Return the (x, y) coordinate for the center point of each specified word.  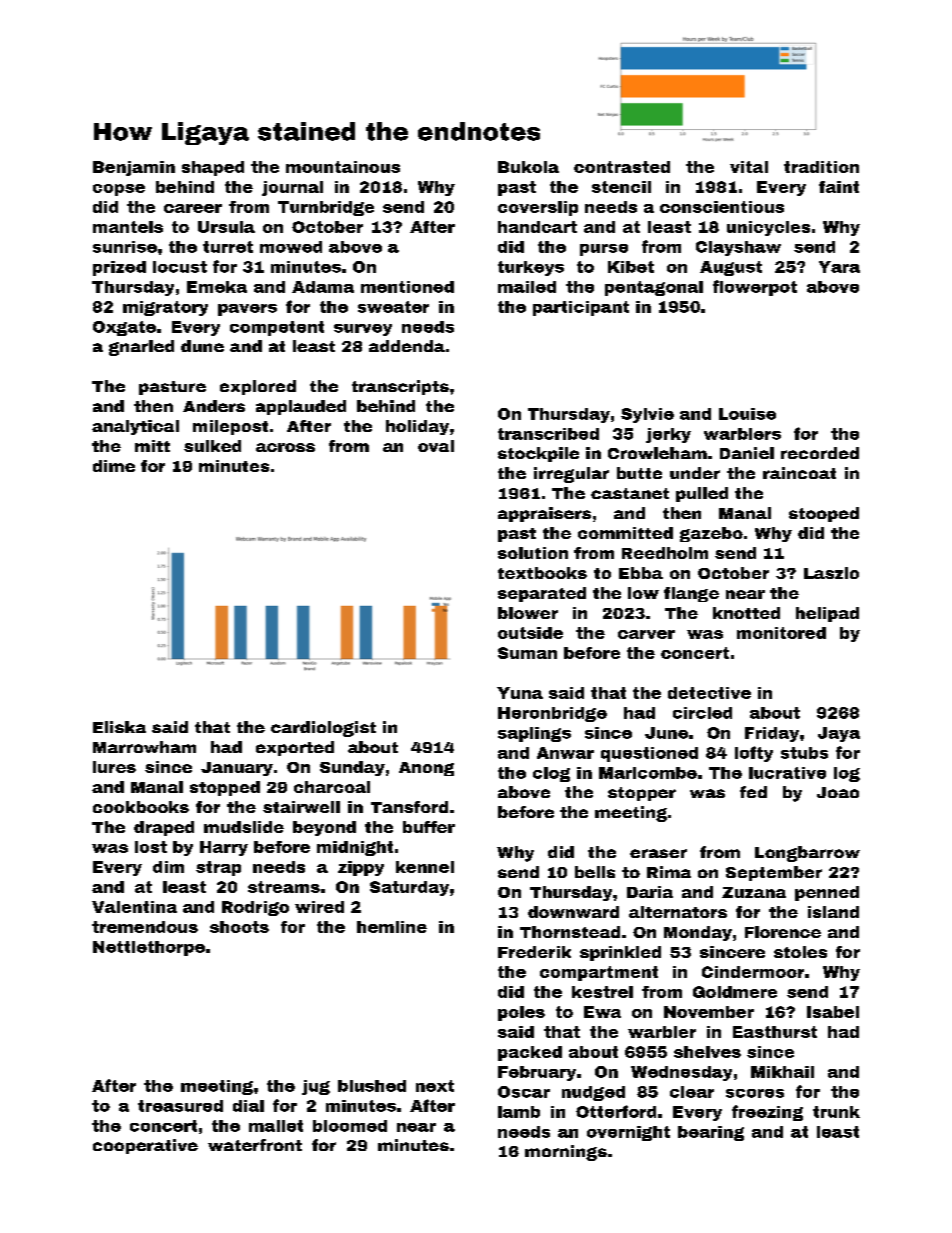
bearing (711, 1133)
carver (646, 634)
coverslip (538, 208)
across (285, 447)
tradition (821, 167)
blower (528, 613)
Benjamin (134, 168)
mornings (566, 1153)
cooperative (145, 1146)
